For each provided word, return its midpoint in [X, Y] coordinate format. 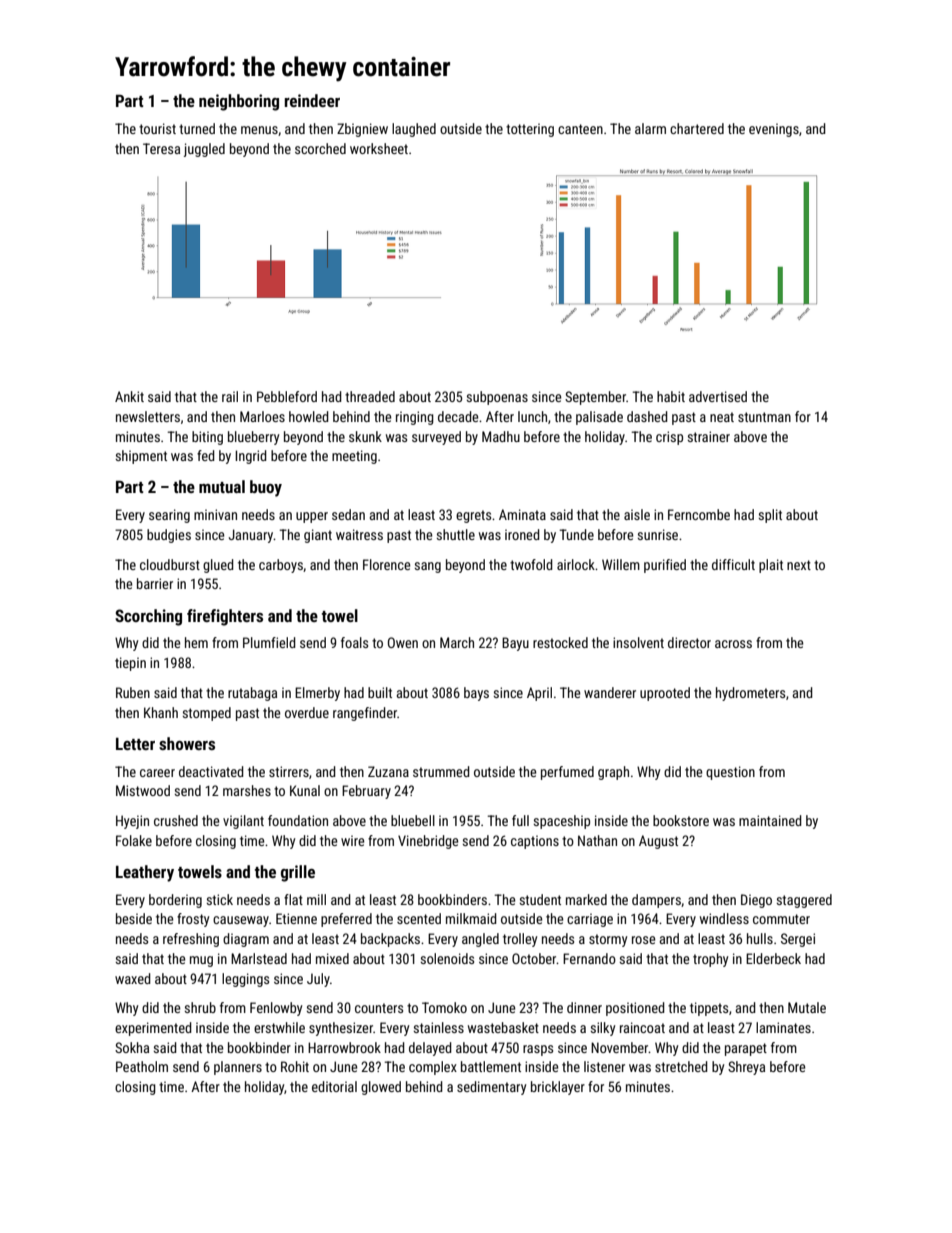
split [770, 516]
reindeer [312, 100]
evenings [774, 130]
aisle [637, 514]
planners [238, 1068]
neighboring [239, 102]
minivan [215, 514]
